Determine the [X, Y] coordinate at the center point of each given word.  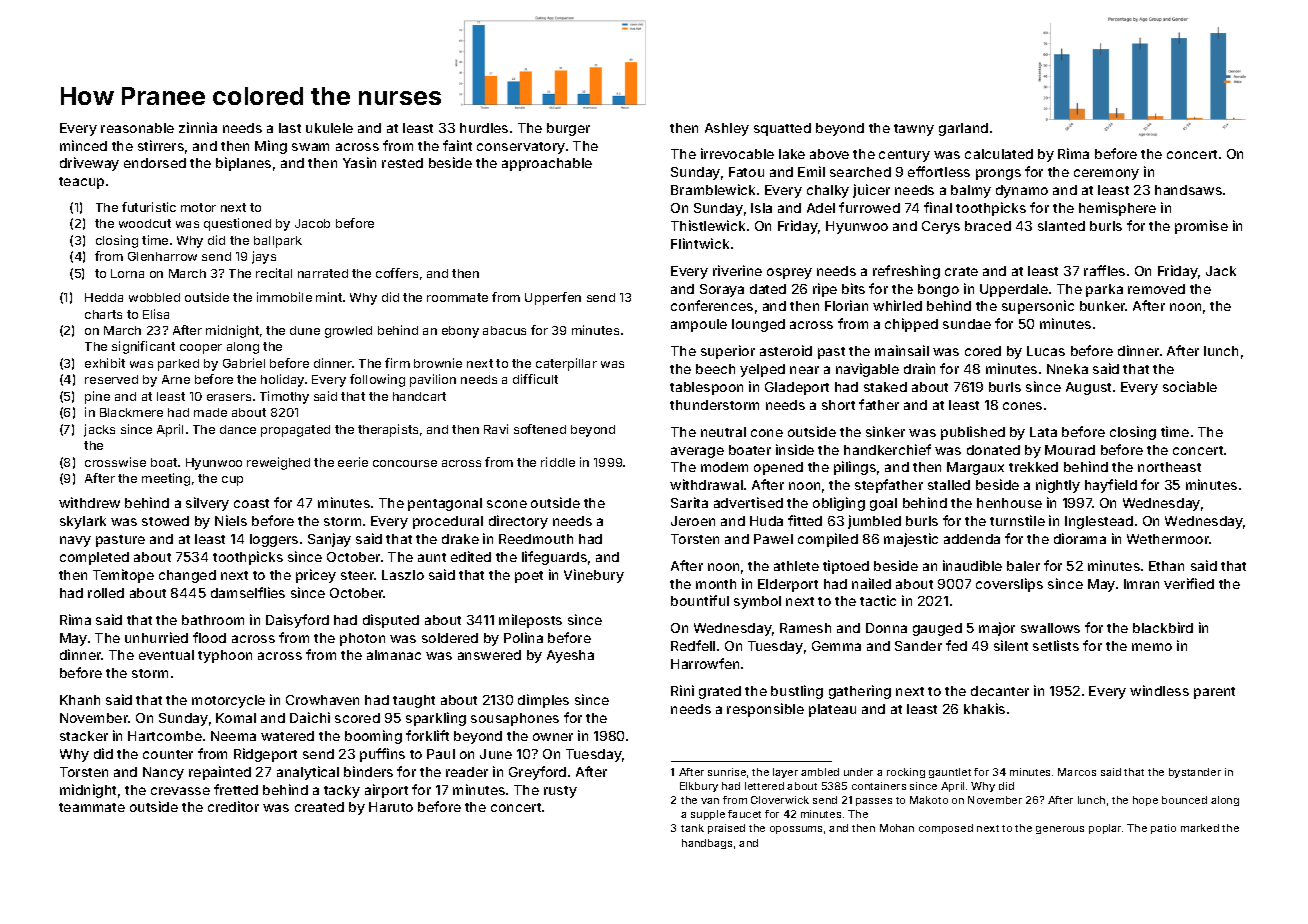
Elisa [156, 314]
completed [94, 558]
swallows [1050, 628]
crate [961, 271]
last [290, 128]
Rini [682, 690]
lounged [758, 325]
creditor [233, 806]
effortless [939, 171]
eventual [166, 655]
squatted [782, 129]
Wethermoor [1168, 539]
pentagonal [445, 504]
